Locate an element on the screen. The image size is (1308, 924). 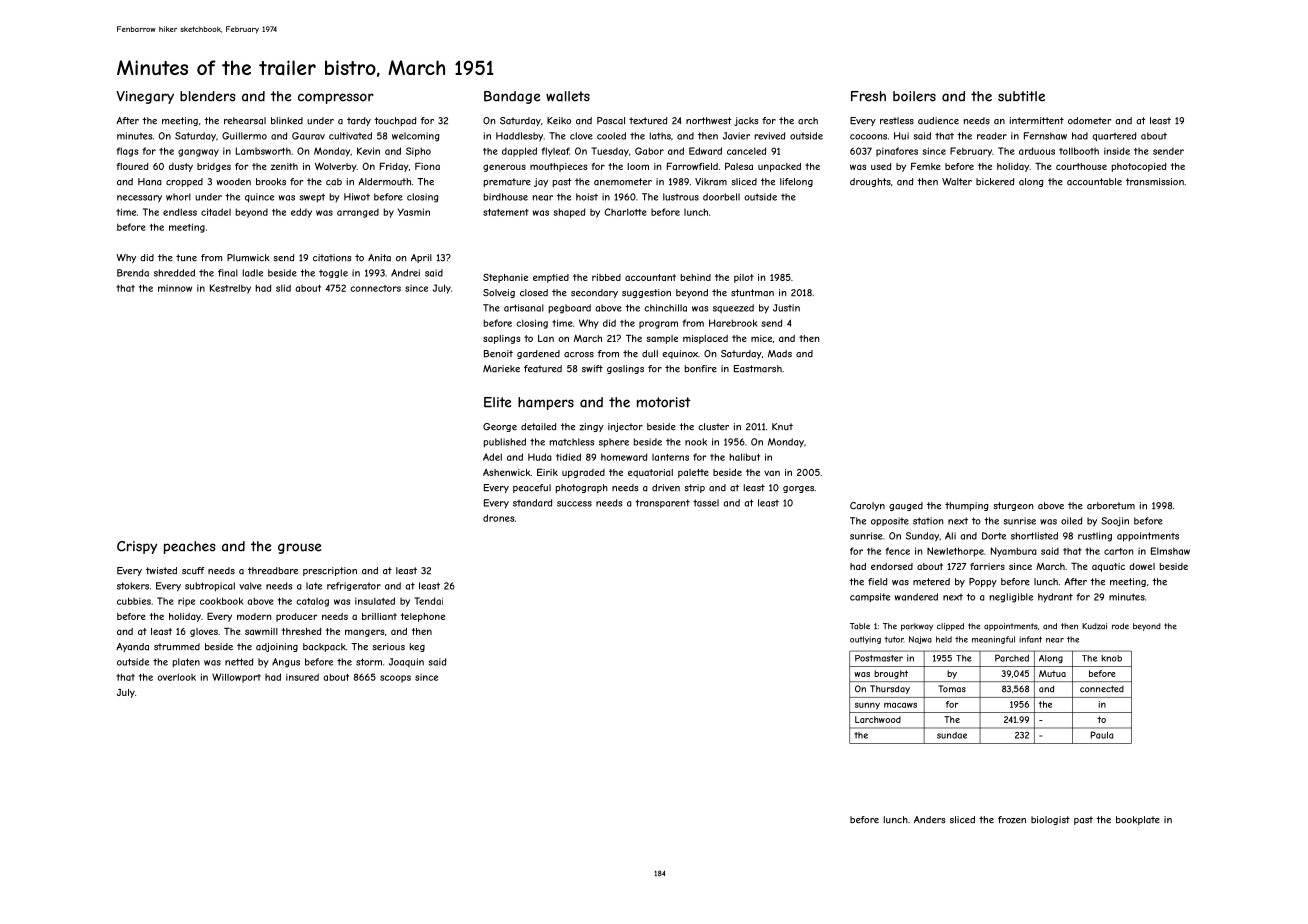
Willowport is located at coordinates (236, 678).
